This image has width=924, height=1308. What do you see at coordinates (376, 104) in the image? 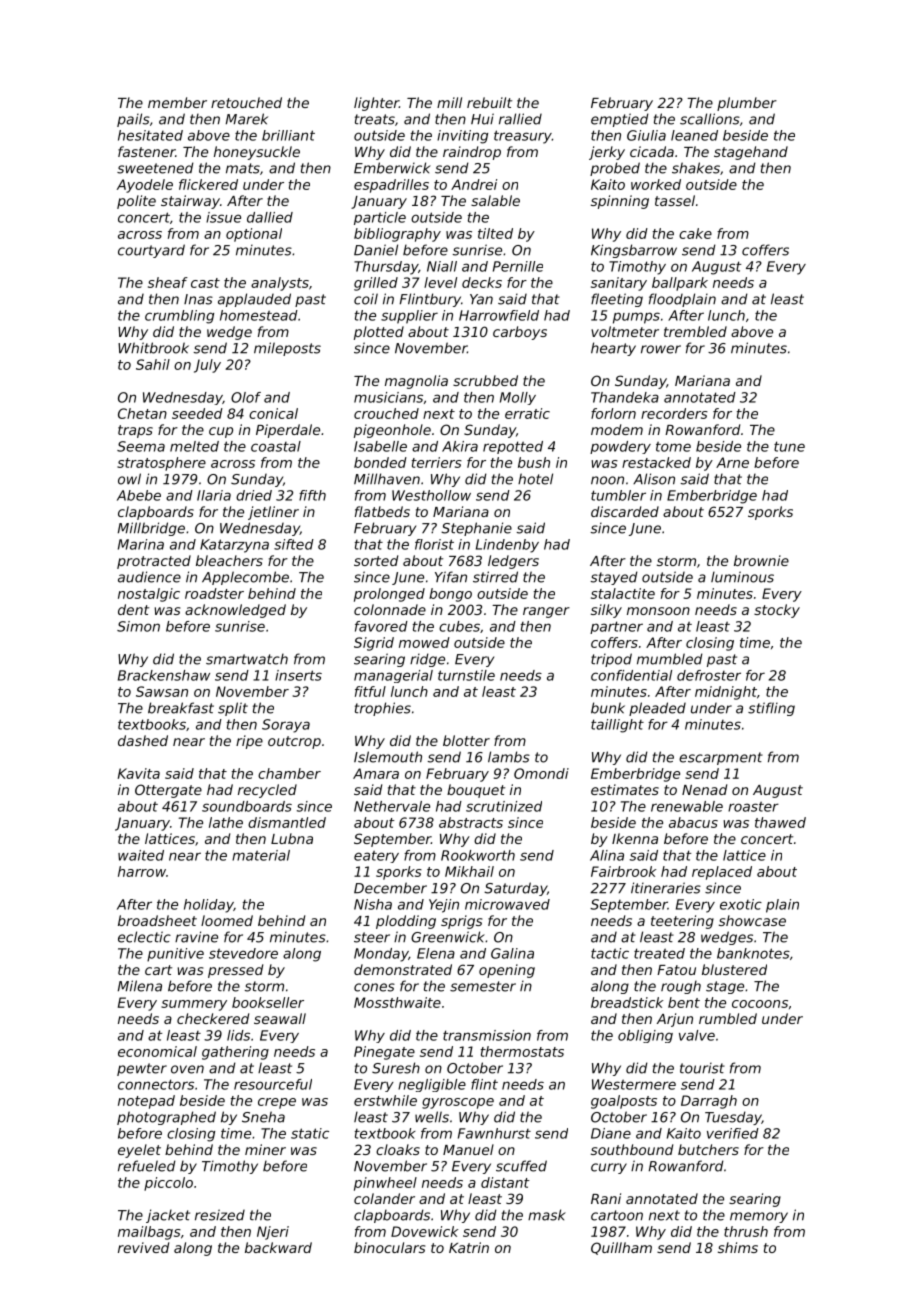
I see `lighter` at bounding box center [376, 104].
